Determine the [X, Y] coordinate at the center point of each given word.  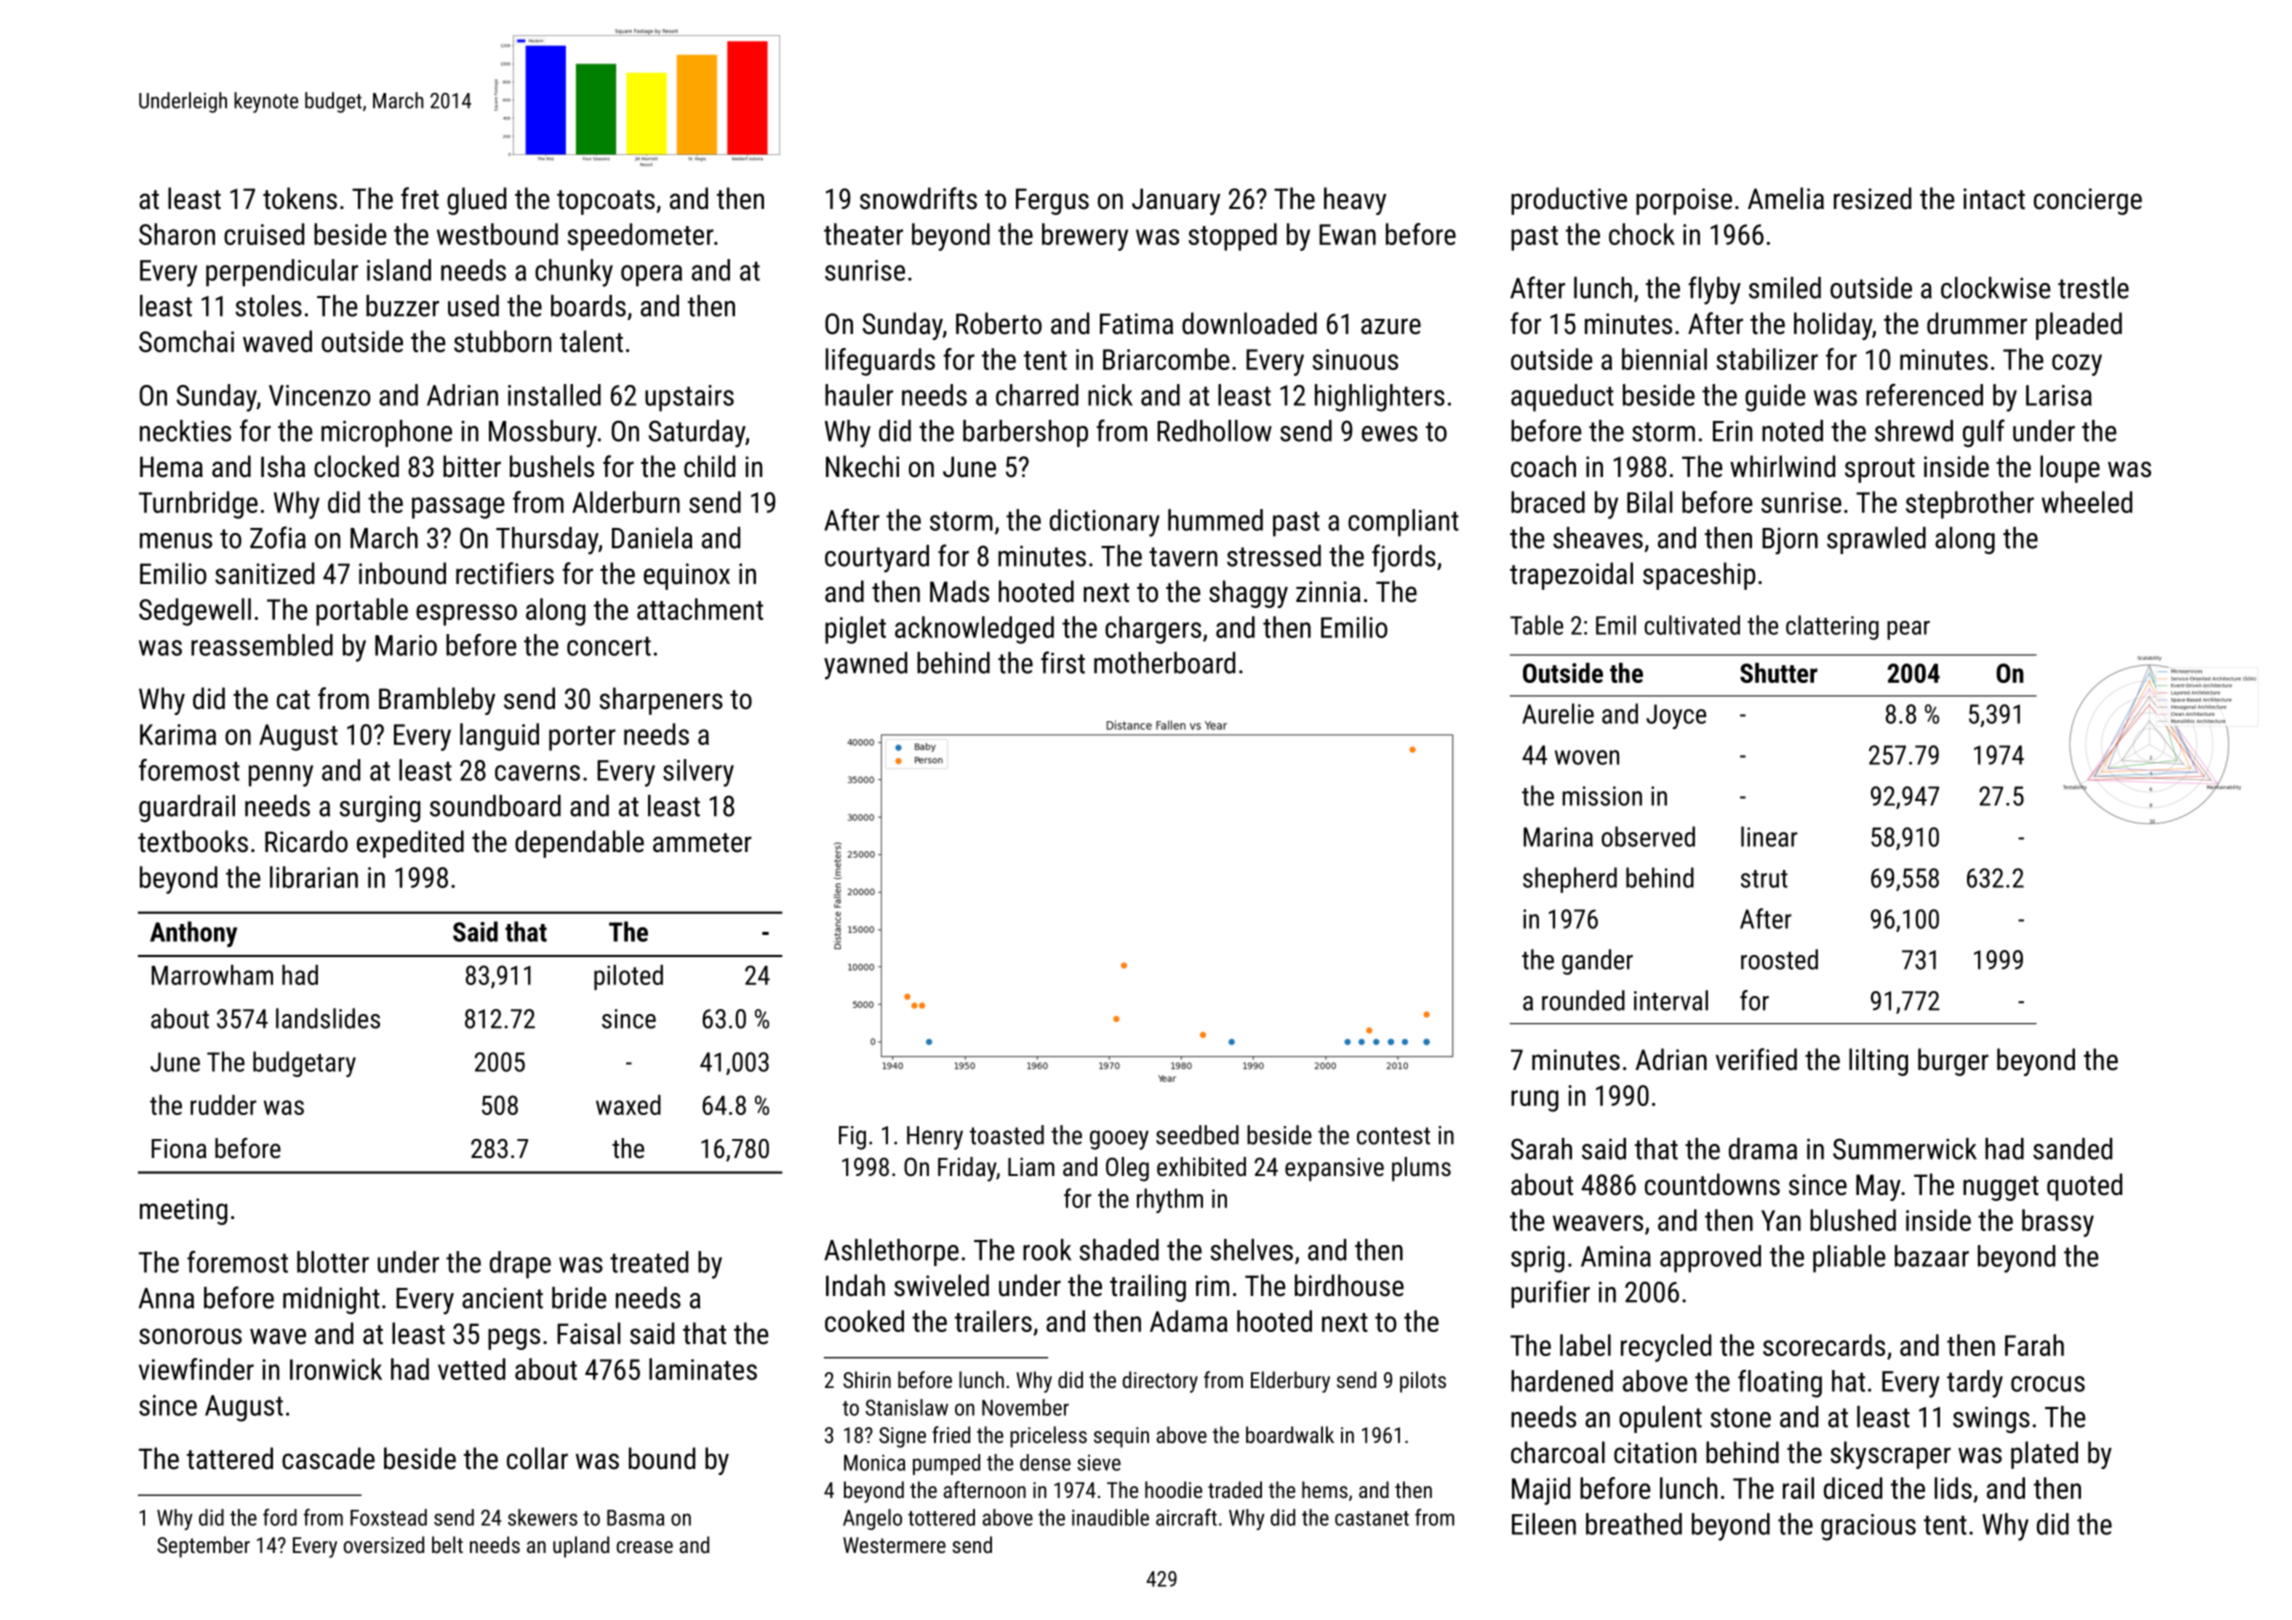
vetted [471, 1369]
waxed [628, 1105]
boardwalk [1290, 1434]
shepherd [1570, 880]
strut [1764, 879]
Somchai [186, 341]
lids [1953, 1488]
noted [1792, 431]
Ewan [1347, 234]
